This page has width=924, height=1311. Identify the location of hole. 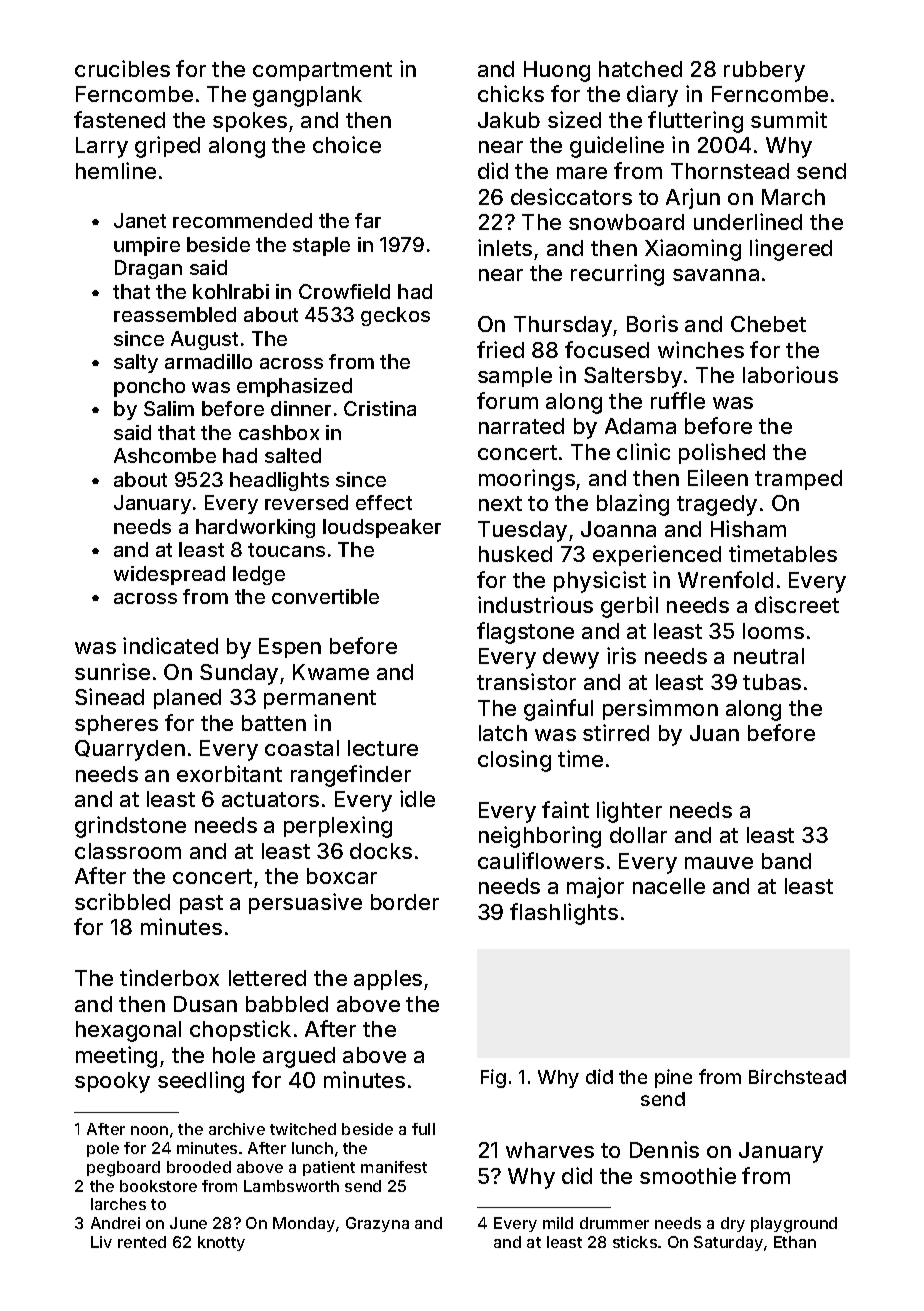
(234, 1055).
